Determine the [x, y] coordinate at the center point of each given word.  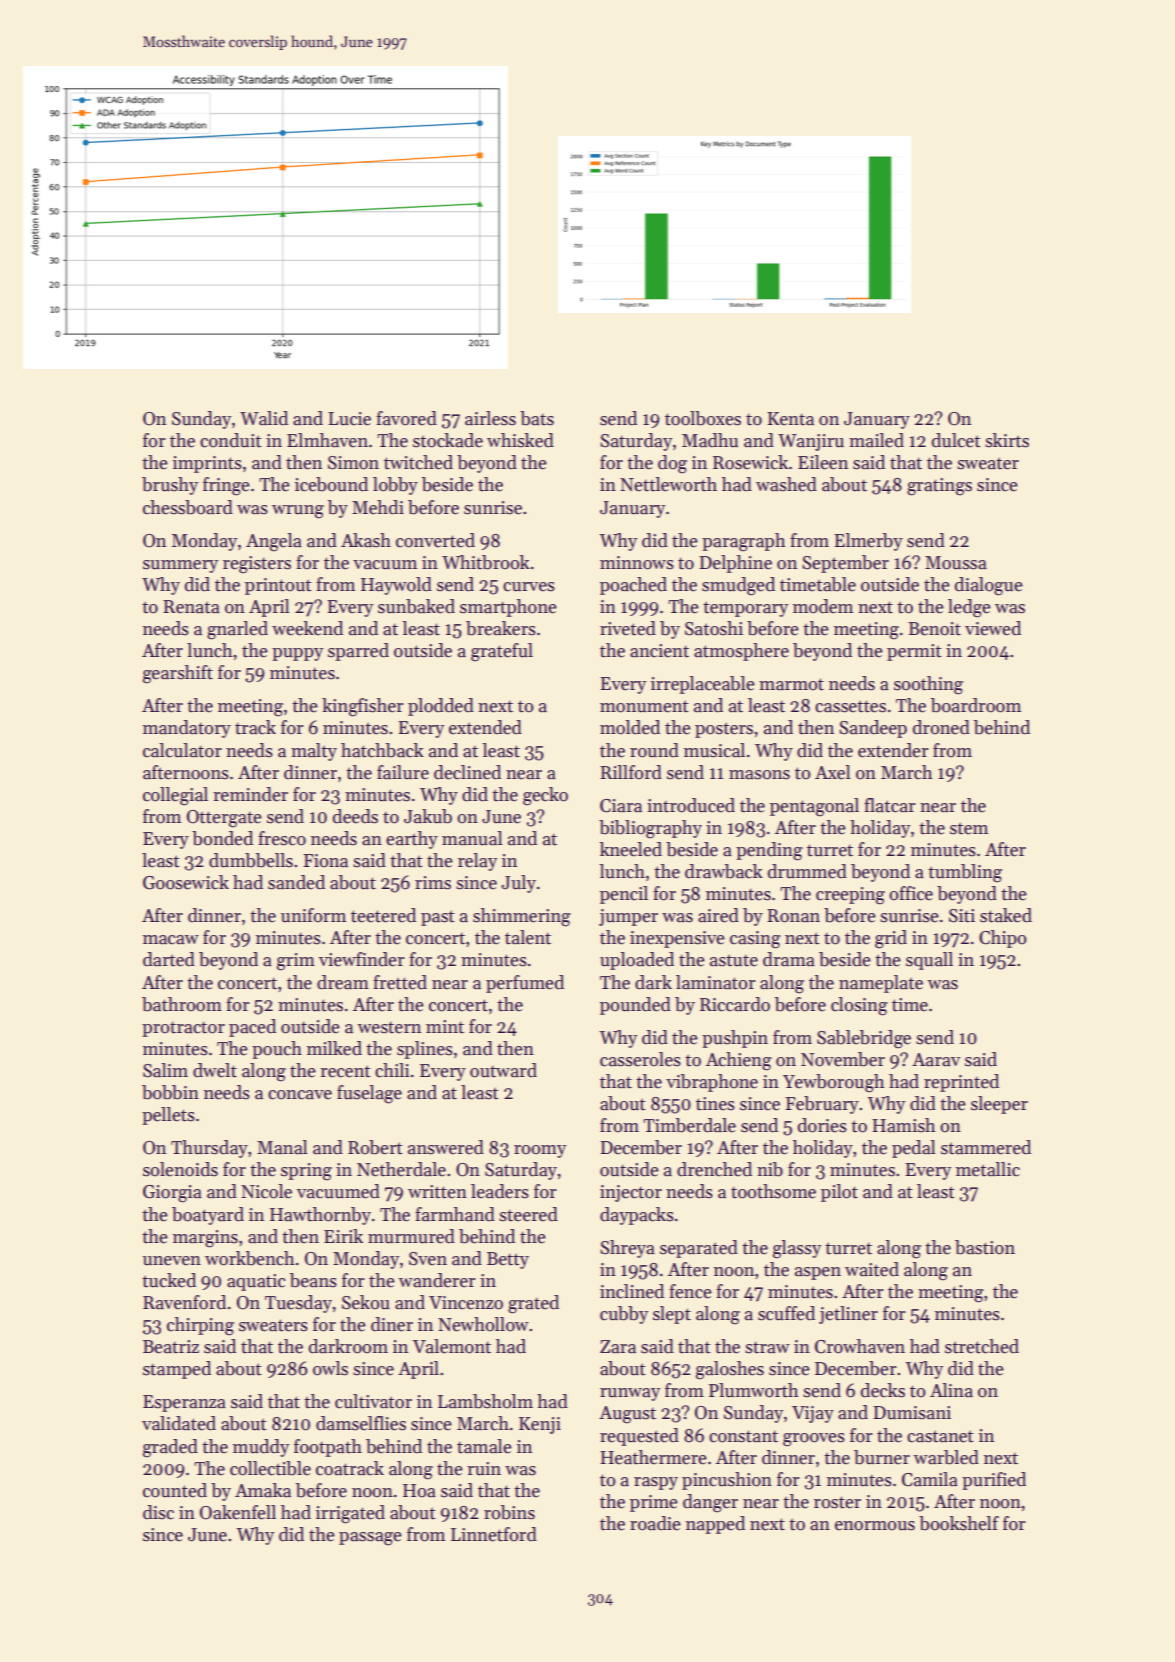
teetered [383, 915]
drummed [807, 871]
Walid [264, 418]
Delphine [735, 564]
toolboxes [703, 418]
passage [370, 1539]
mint [445, 1027]
